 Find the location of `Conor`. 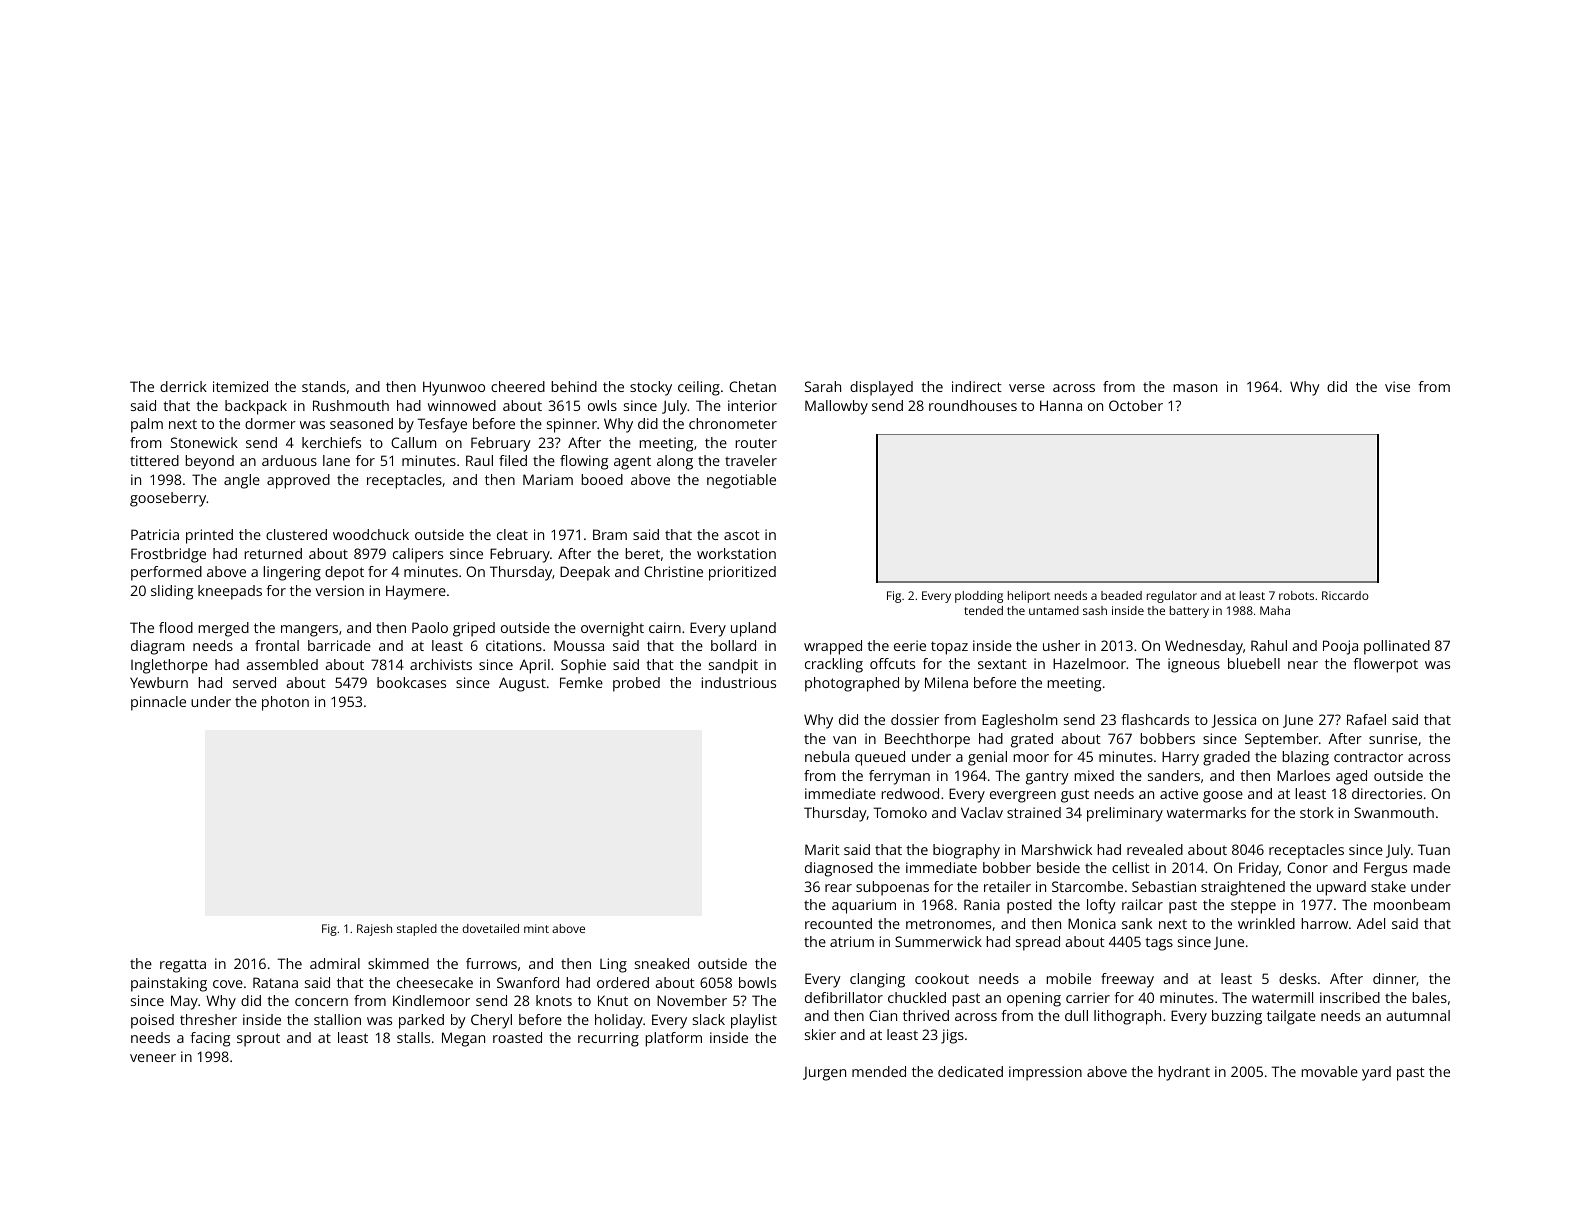

Conor is located at coordinates (1307, 867).
